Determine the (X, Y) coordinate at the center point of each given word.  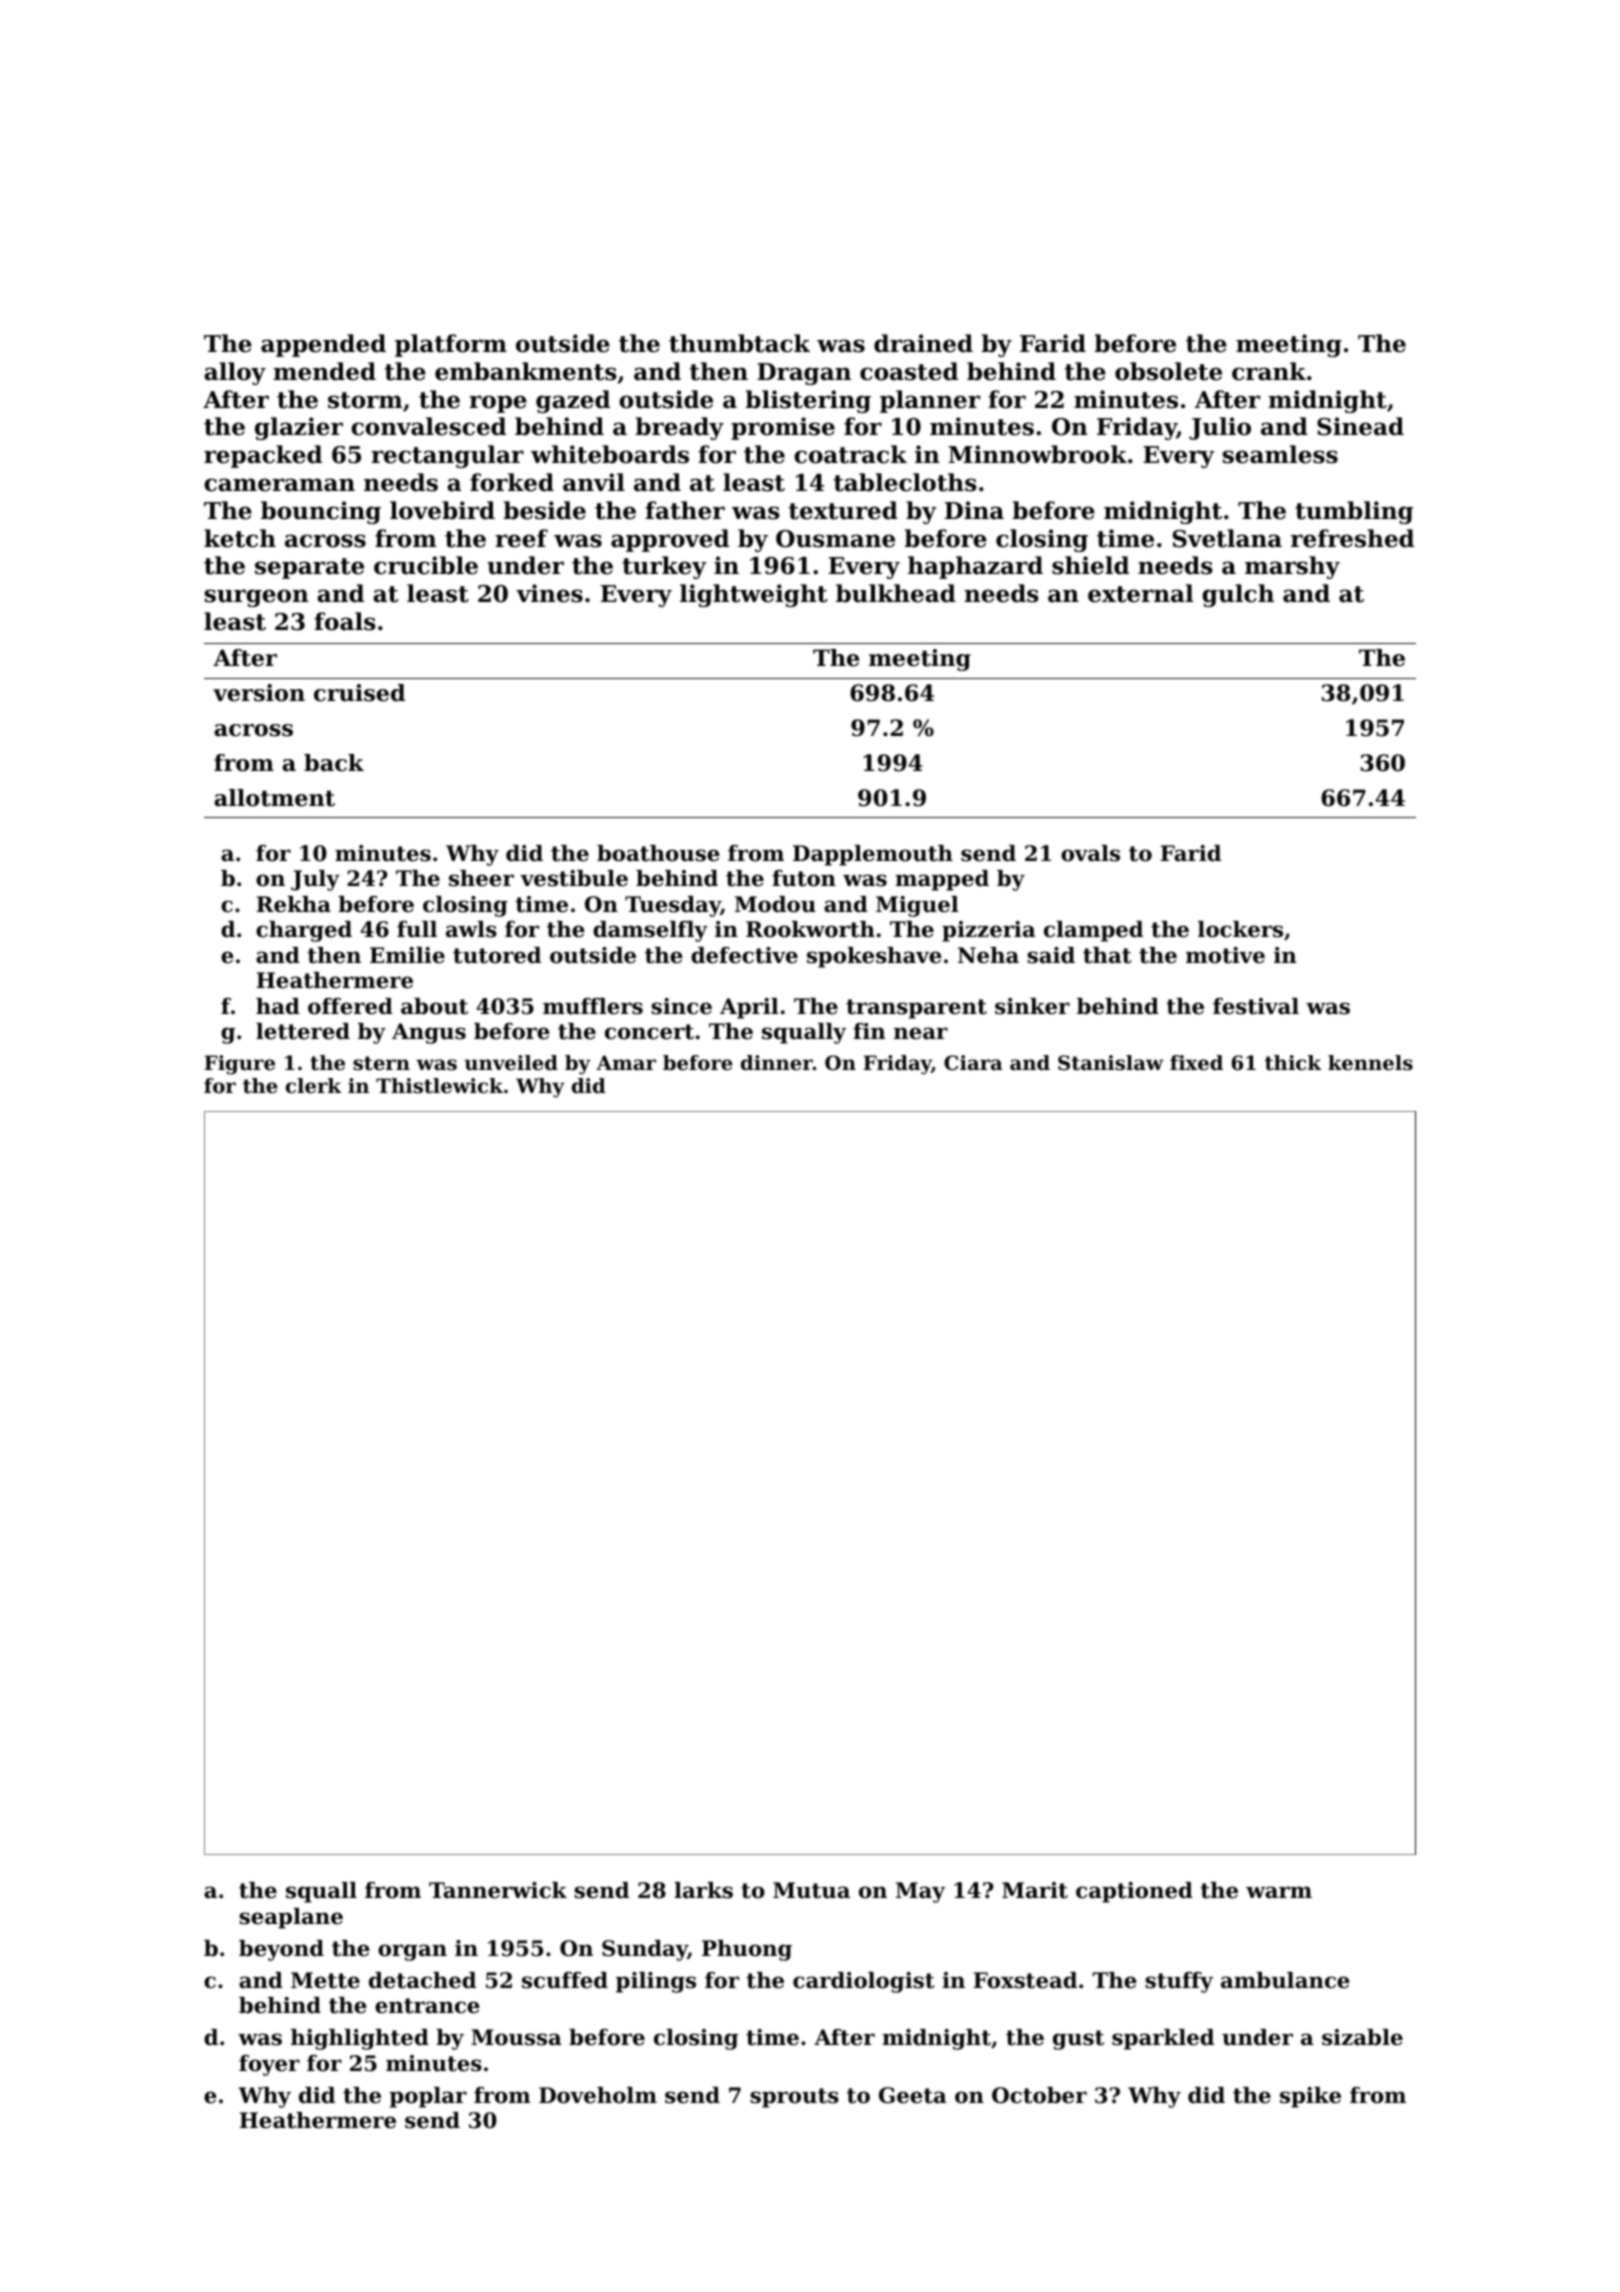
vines (549, 593)
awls (471, 929)
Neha (988, 955)
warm (1279, 1892)
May (920, 1892)
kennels (1370, 1063)
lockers (1240, 929)
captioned (1134, 1892)
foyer (269, 2065)
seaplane (291, 1918)
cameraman (279, 485)
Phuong (747, 1950)
